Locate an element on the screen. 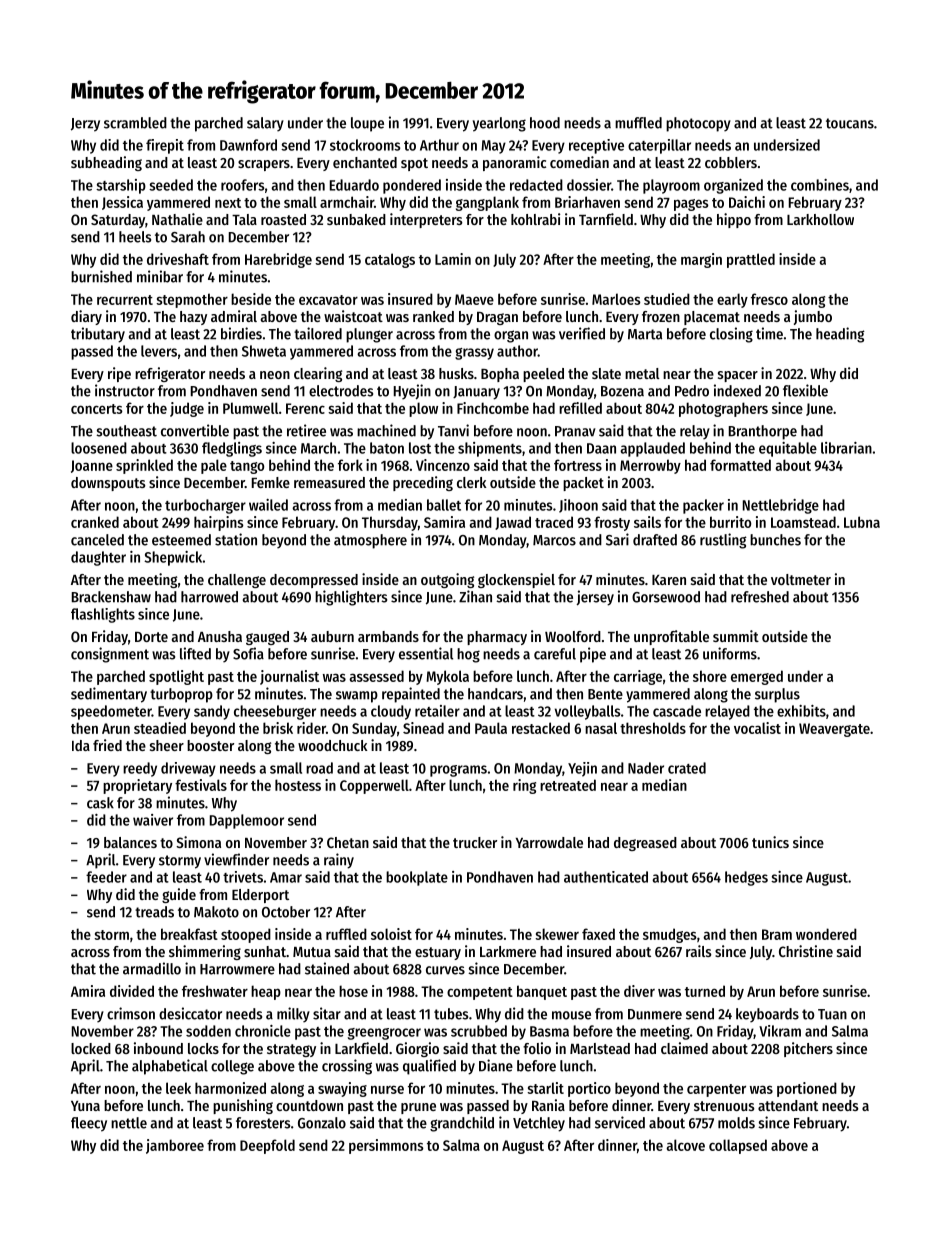 The width and height of the screenshot is (952, 1233). chronicle is located at coordinates (263, 1031).
